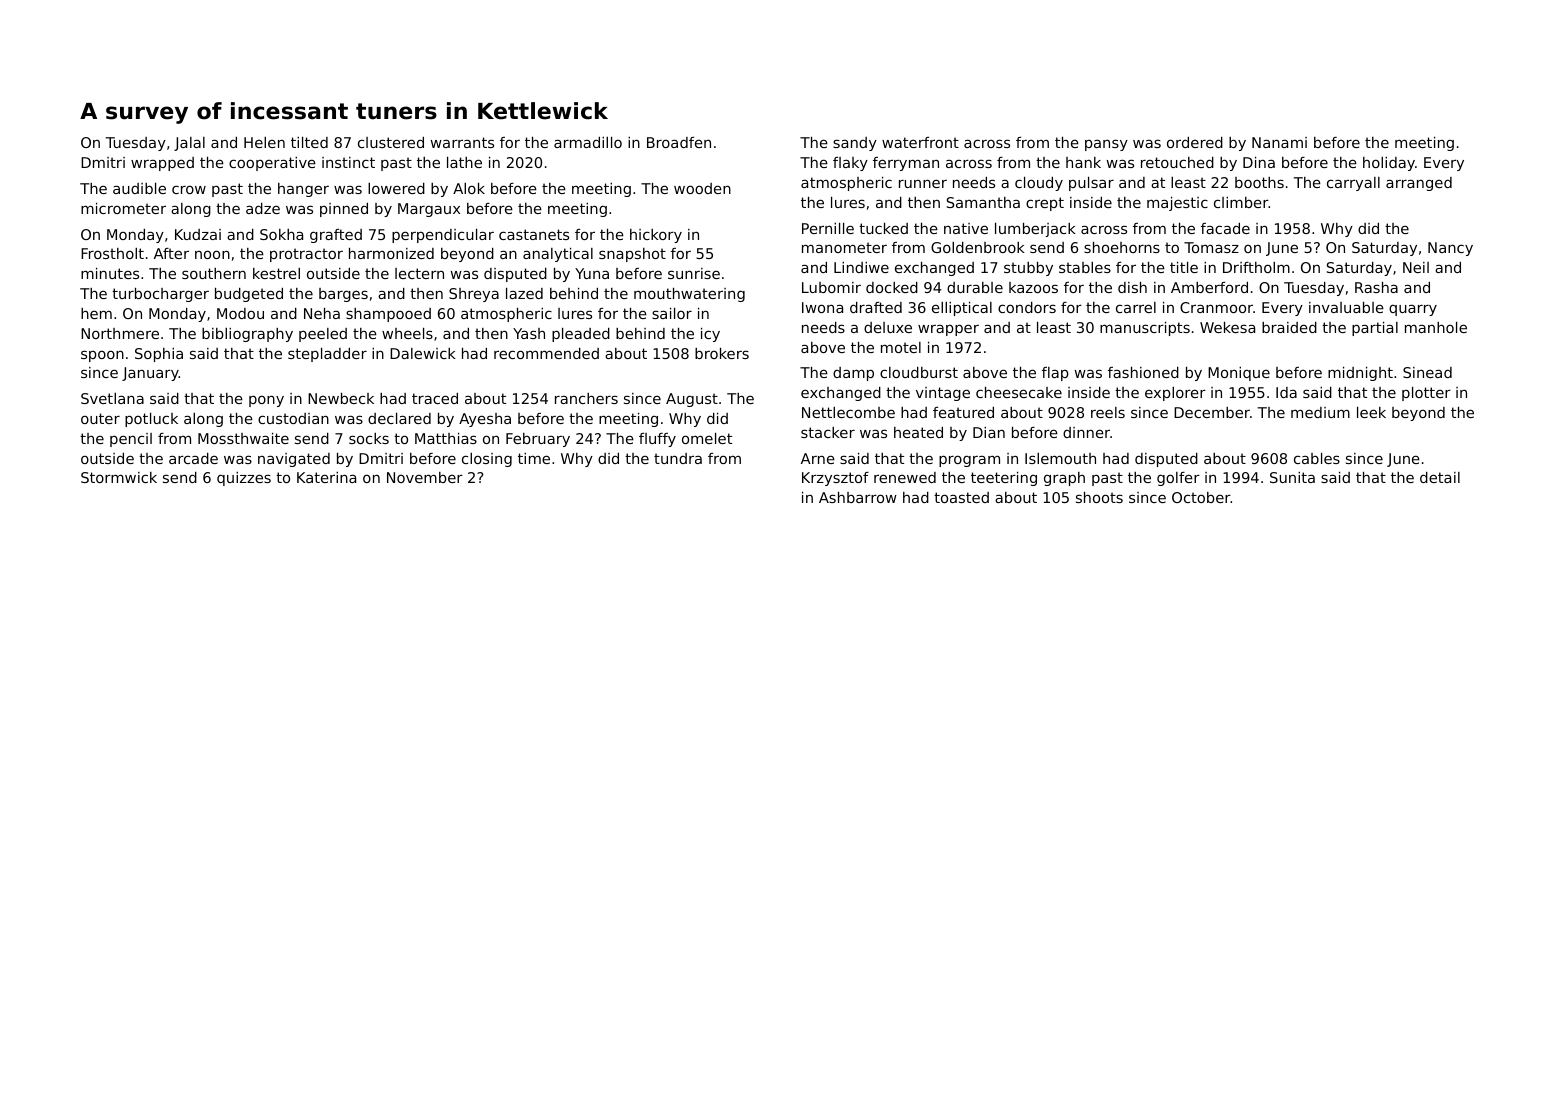 The height and width of the screenshot is (1101, 1556). I want to click on facade, so click(1225, 228).
